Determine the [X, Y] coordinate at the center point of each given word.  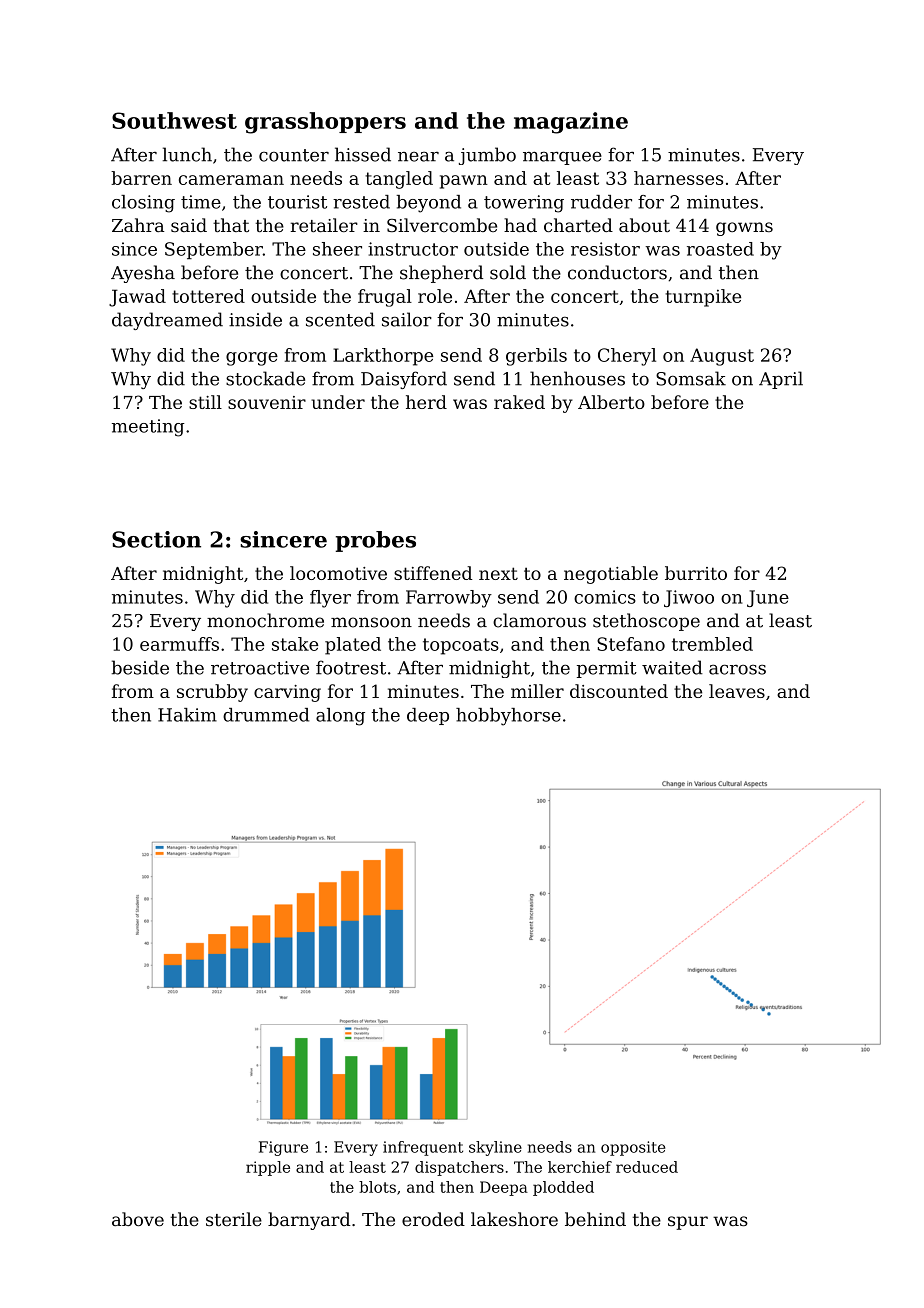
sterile [234, 1219]
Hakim [187, 715]
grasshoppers [325, 123]
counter [294, 155]
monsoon [371, 622]
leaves [737, 691]
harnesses [678, 178]
